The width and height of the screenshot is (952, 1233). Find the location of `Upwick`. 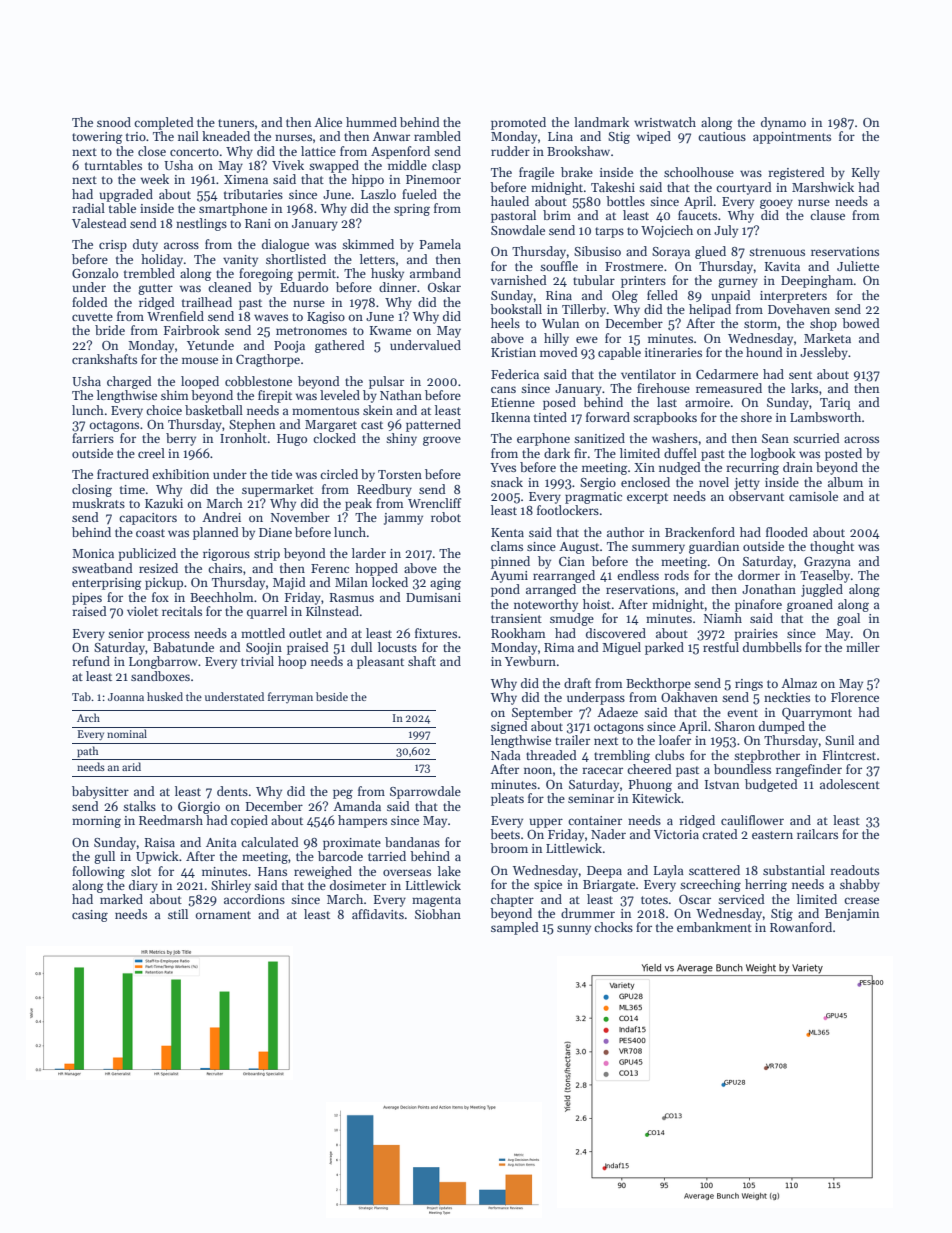

Upwick is located at coordinates (157, 857).
